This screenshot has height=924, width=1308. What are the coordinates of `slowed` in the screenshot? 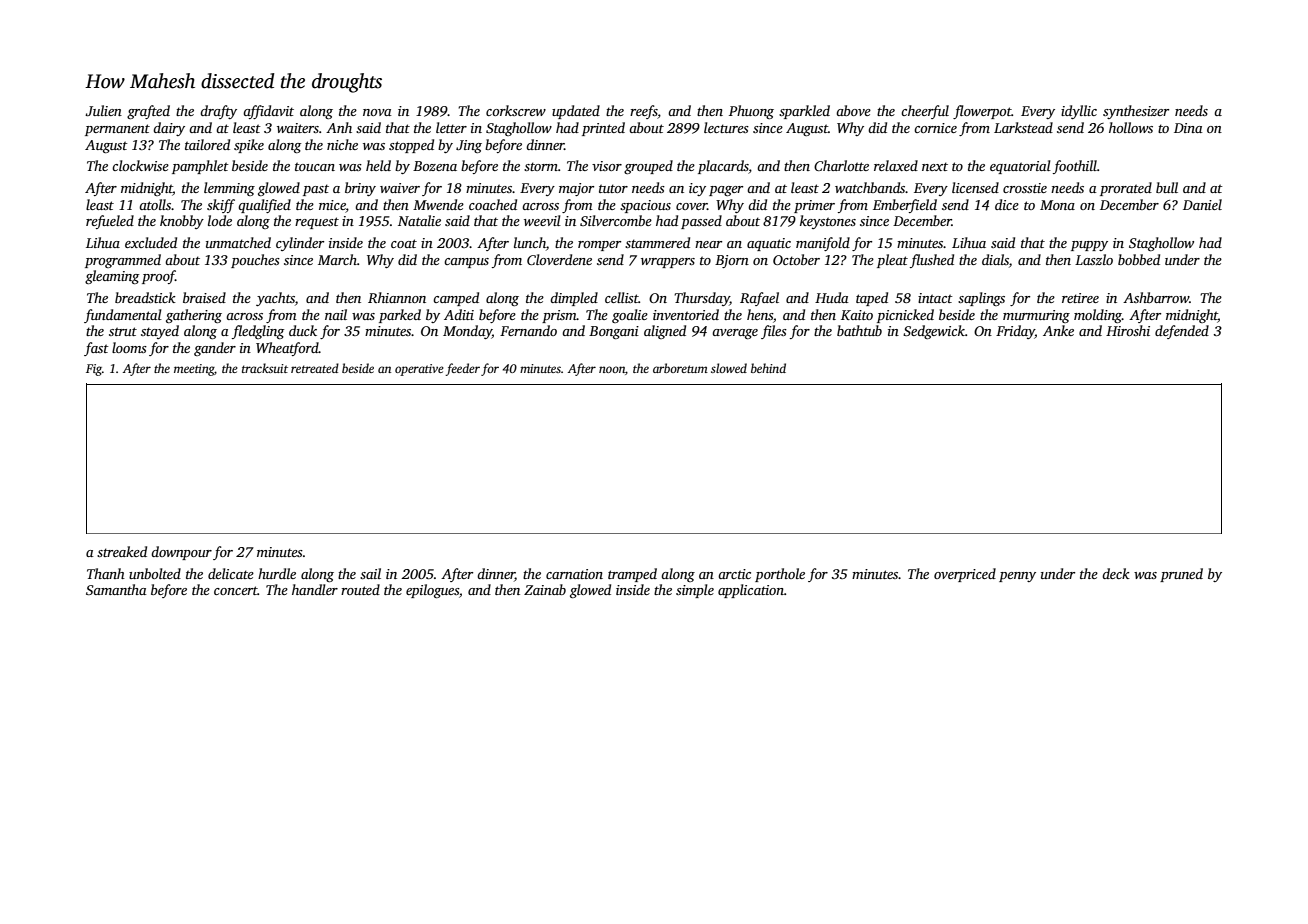 It's located at (729, 368).
